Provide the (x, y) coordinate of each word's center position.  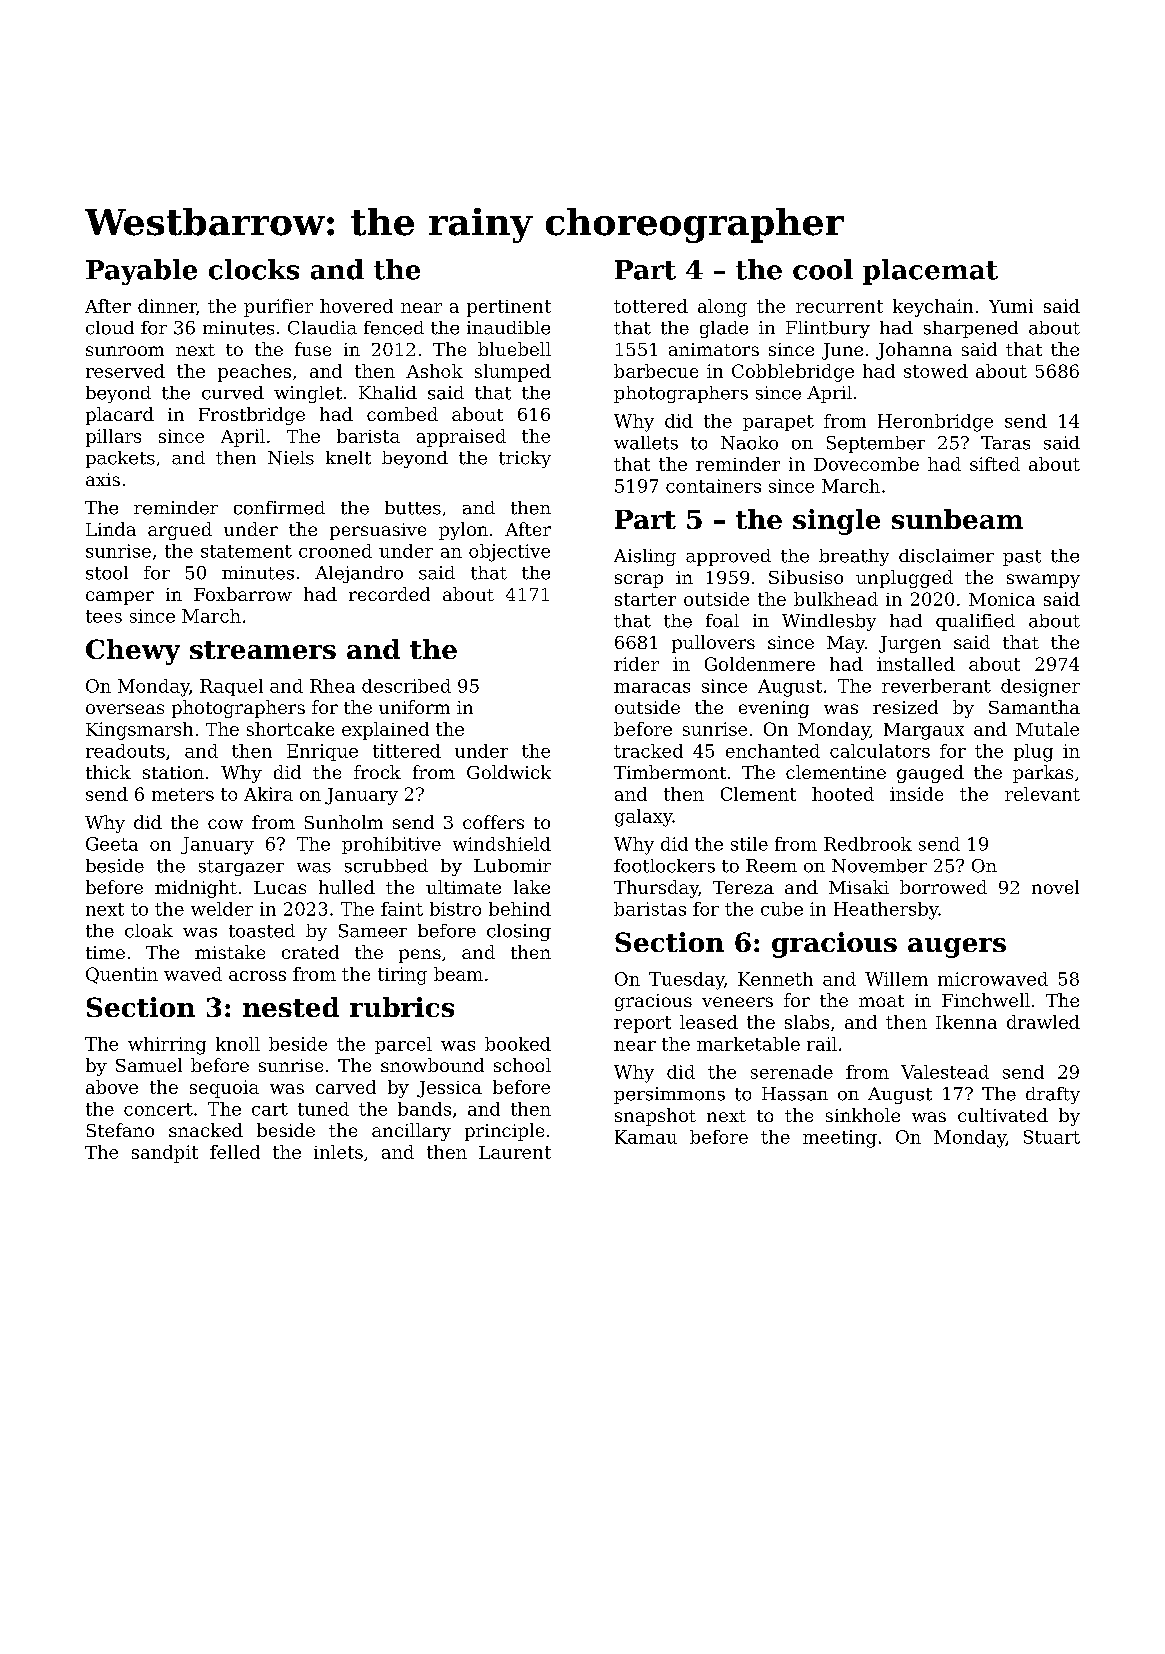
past (1022, 558)
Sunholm (344, 822)
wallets (646, 443)
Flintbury (828, 329)
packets (120, 459)
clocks (254, 269)
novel (1055, 887)
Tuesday (686, 981)
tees (104, 616)
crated (310, 952)
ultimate (463, 887)
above (112, 1087)
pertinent (509, 308)
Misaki (859, 887)
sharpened (971, 329)
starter (645, 599)
